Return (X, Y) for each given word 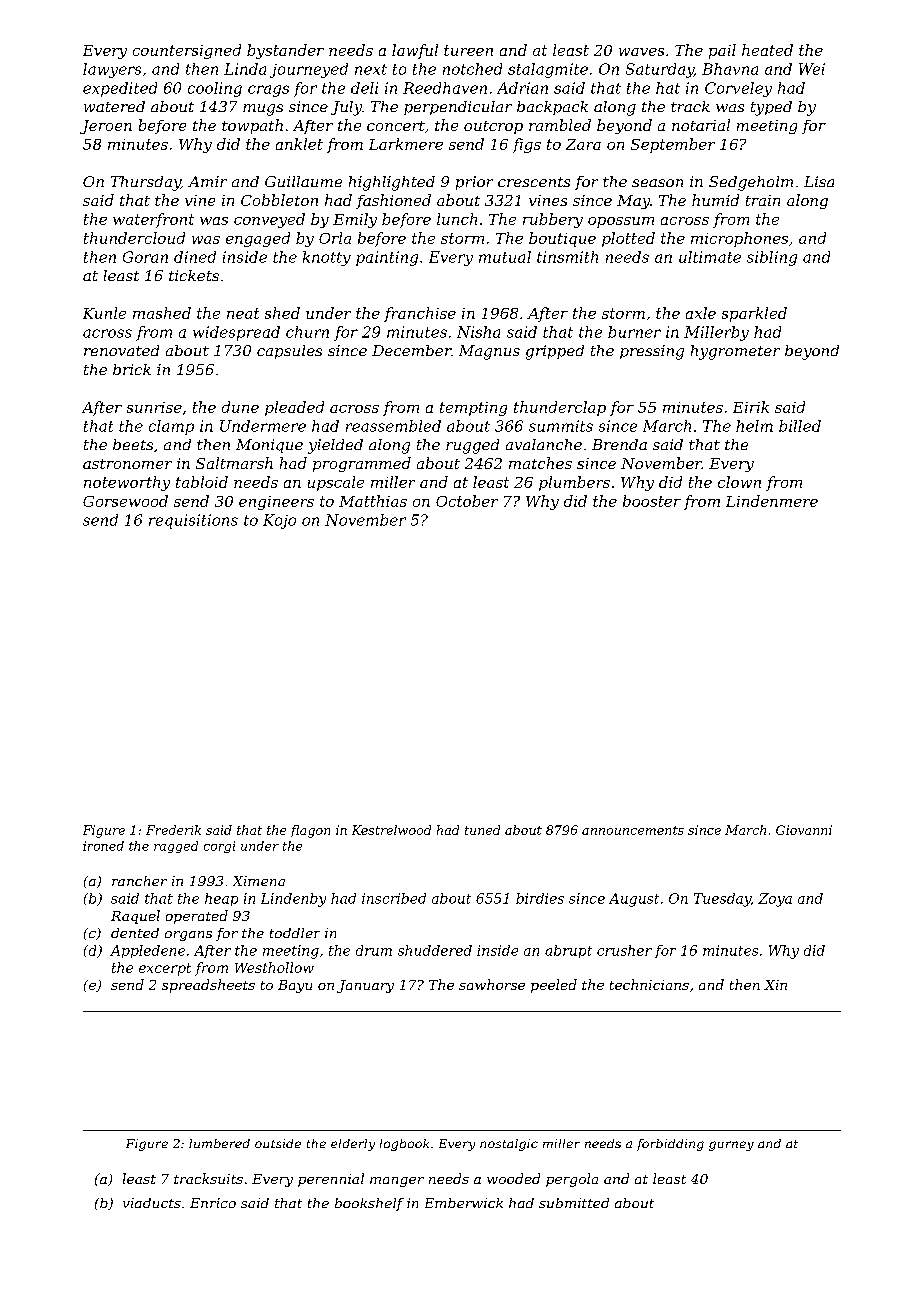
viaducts (152, 1203)
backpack (552, 108)
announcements (633, 830)
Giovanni (804, 830)
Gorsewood (125, 501)
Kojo (279, 521)
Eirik (751, 407)
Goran (145, 257)
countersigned (187, 51)
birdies (540, 898)
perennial (331, 1180)
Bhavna (730, 69)
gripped (555, 352)
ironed (103, 846)
